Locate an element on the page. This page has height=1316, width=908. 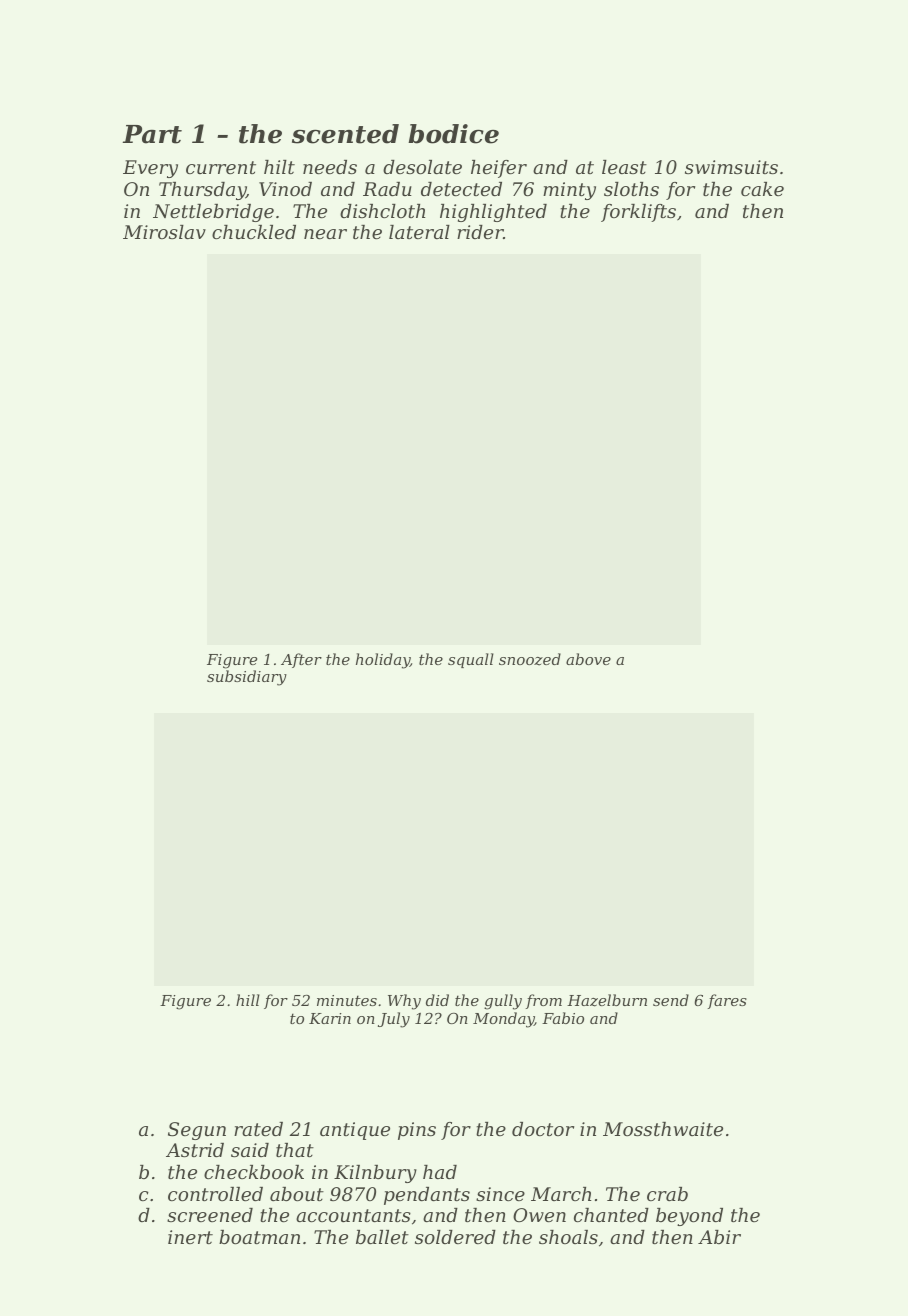
rider is located at coordinates (480, 232).
